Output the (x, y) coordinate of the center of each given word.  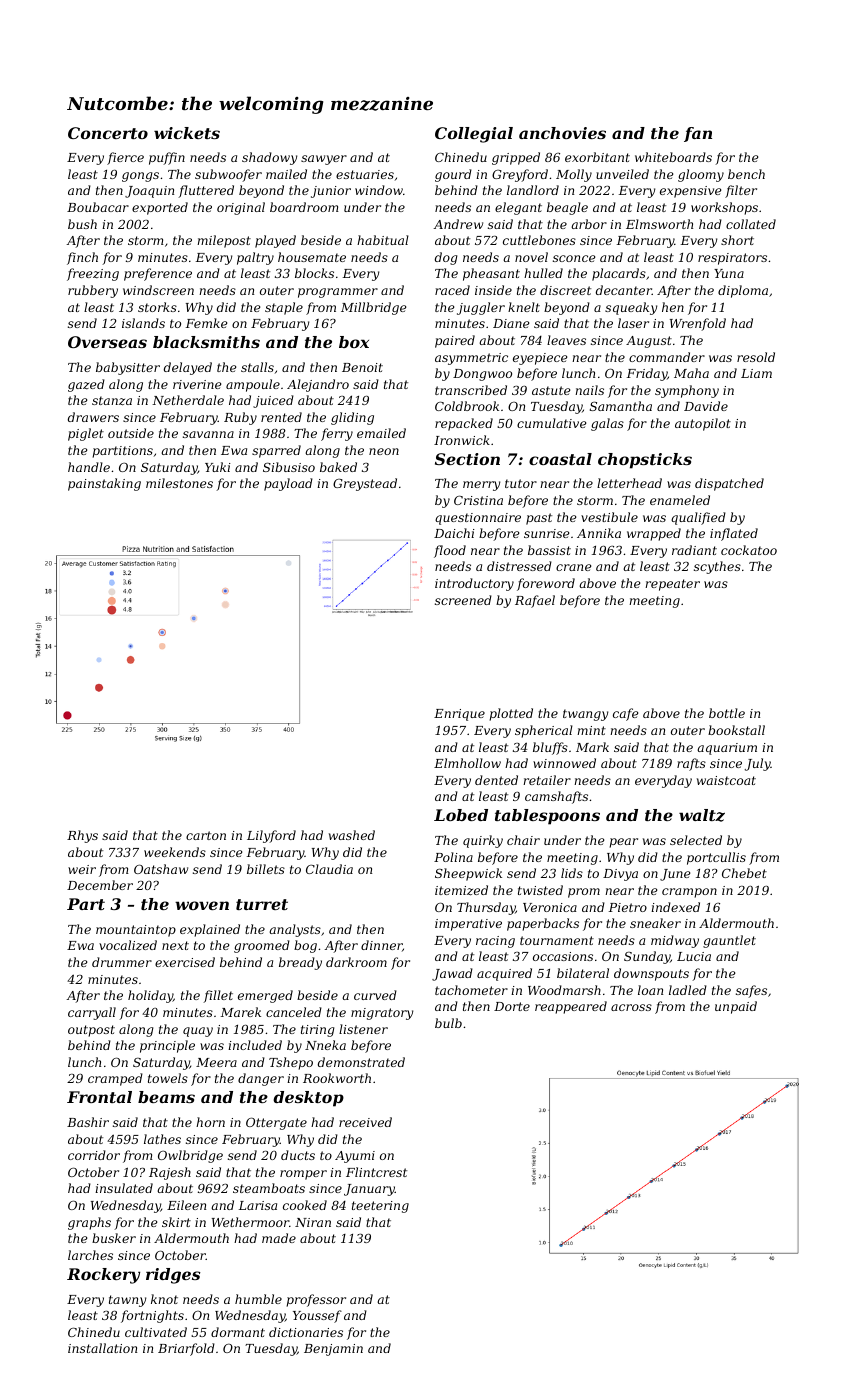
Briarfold (186, 1349)
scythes (717, 567)
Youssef (317, 1316)
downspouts (651, 974)
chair (523, 840)
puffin (167, 158)
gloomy (701, 175)
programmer (338, 293)
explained (210, 930)
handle (89, 467)
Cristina (478, 500)
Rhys (82, 836)
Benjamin (333, 1350)
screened (463, 600)
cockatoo (749, 550)
